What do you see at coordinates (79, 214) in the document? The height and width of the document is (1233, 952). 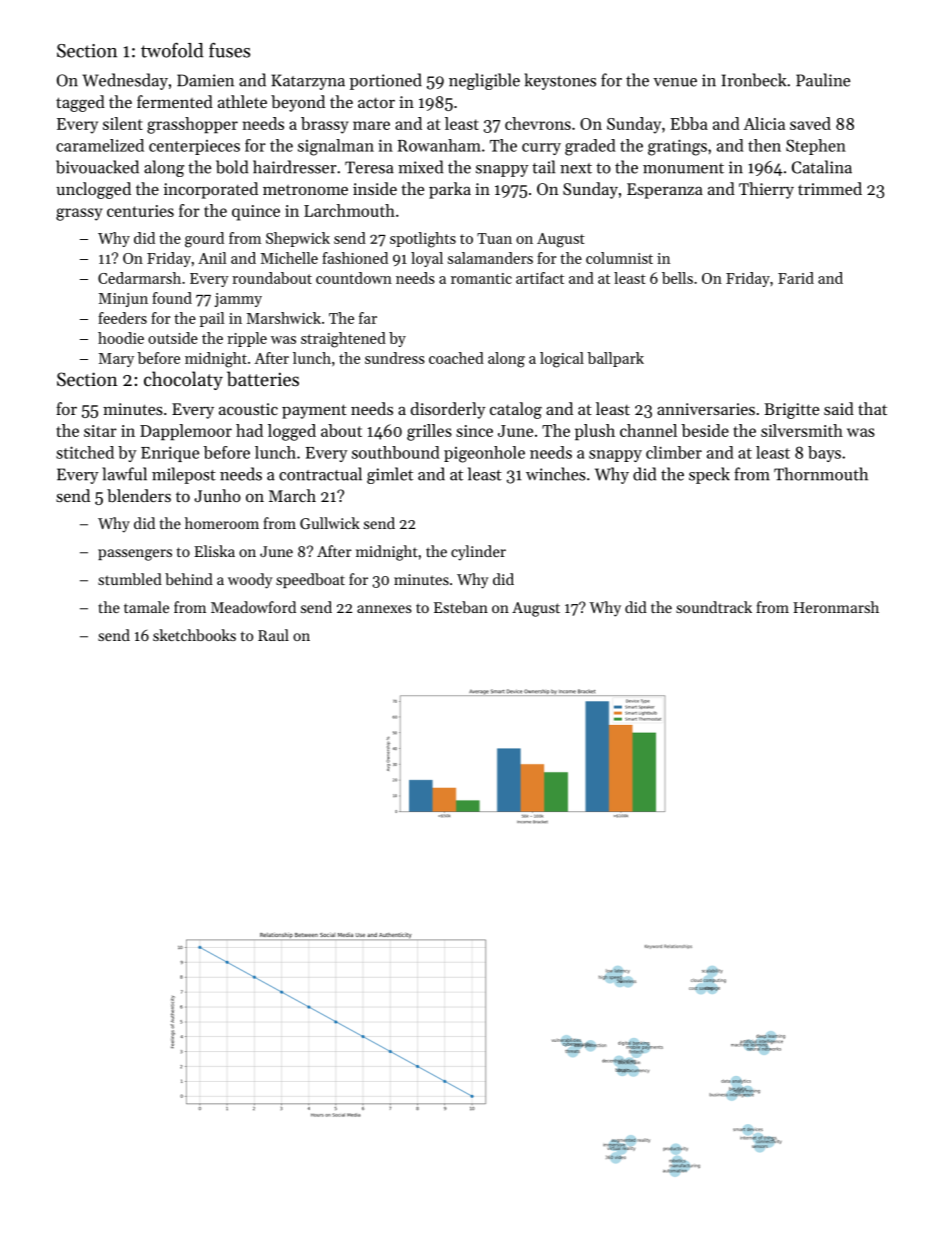 I see `grassy` at bounding box center [79, 214].
